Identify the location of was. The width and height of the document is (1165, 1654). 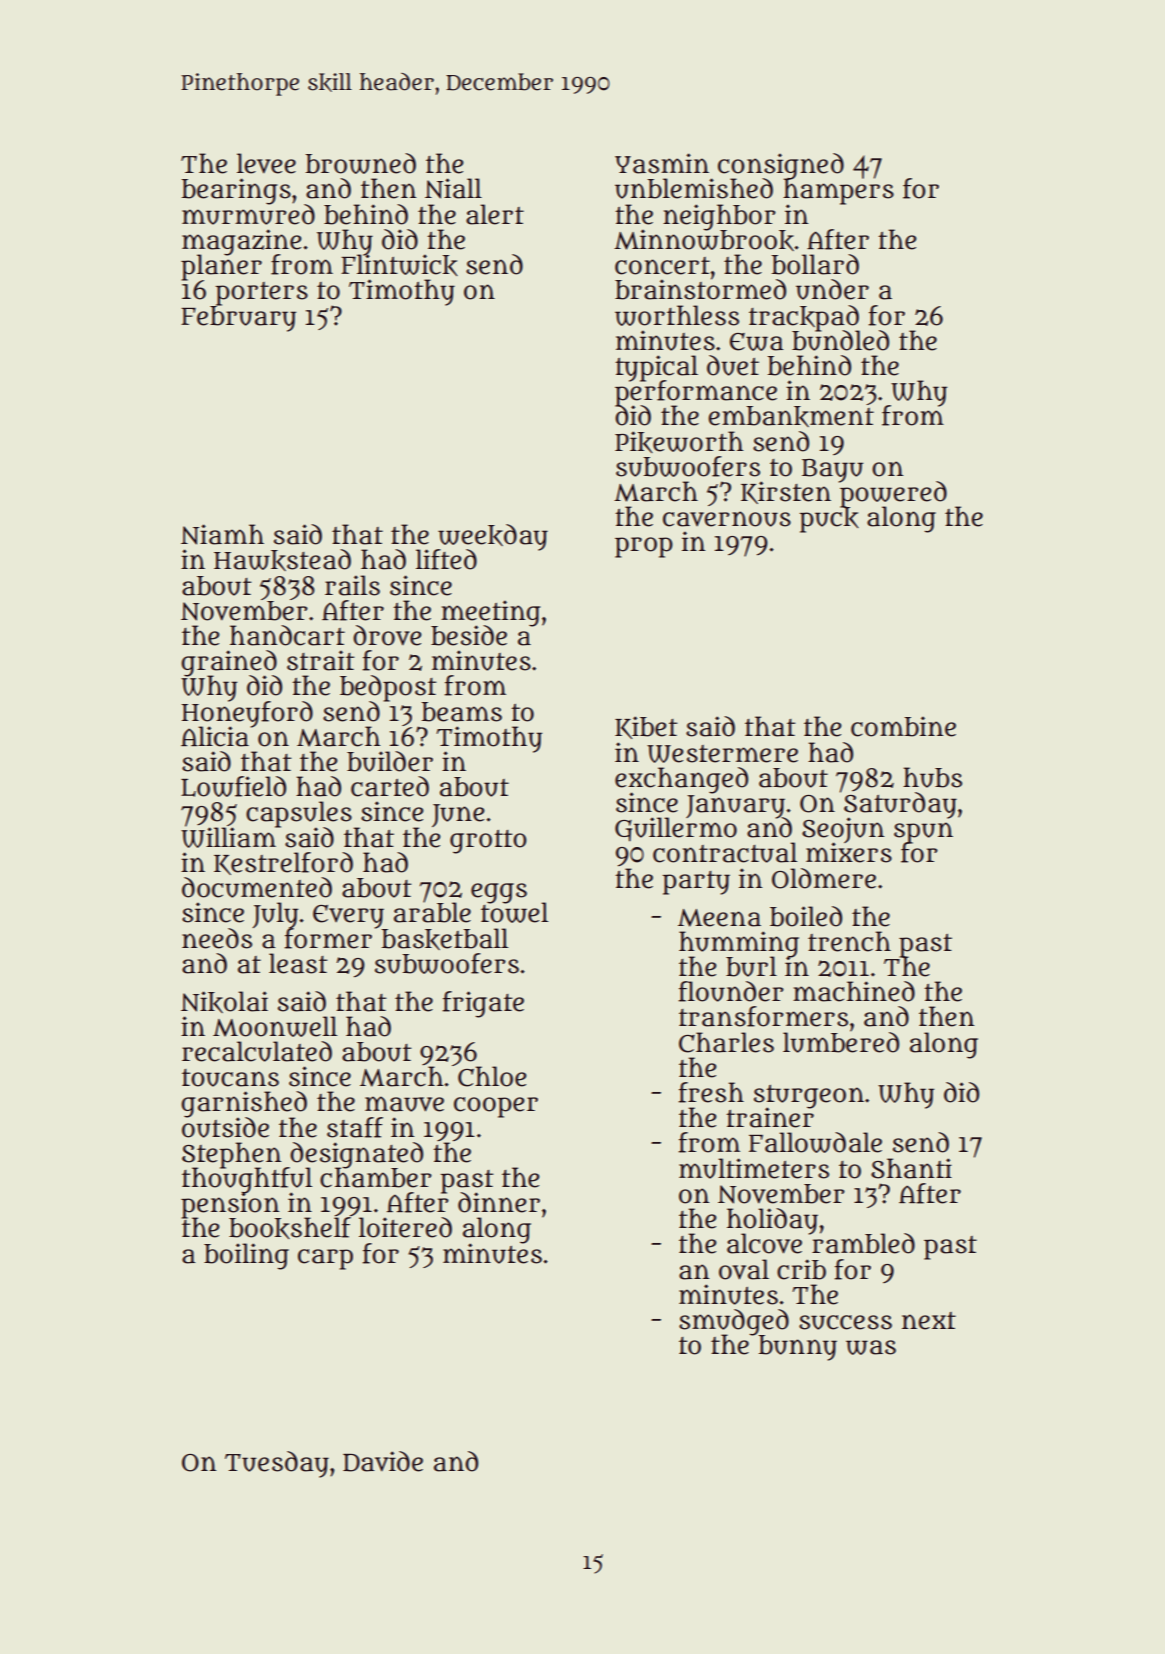
(871, 1347).
